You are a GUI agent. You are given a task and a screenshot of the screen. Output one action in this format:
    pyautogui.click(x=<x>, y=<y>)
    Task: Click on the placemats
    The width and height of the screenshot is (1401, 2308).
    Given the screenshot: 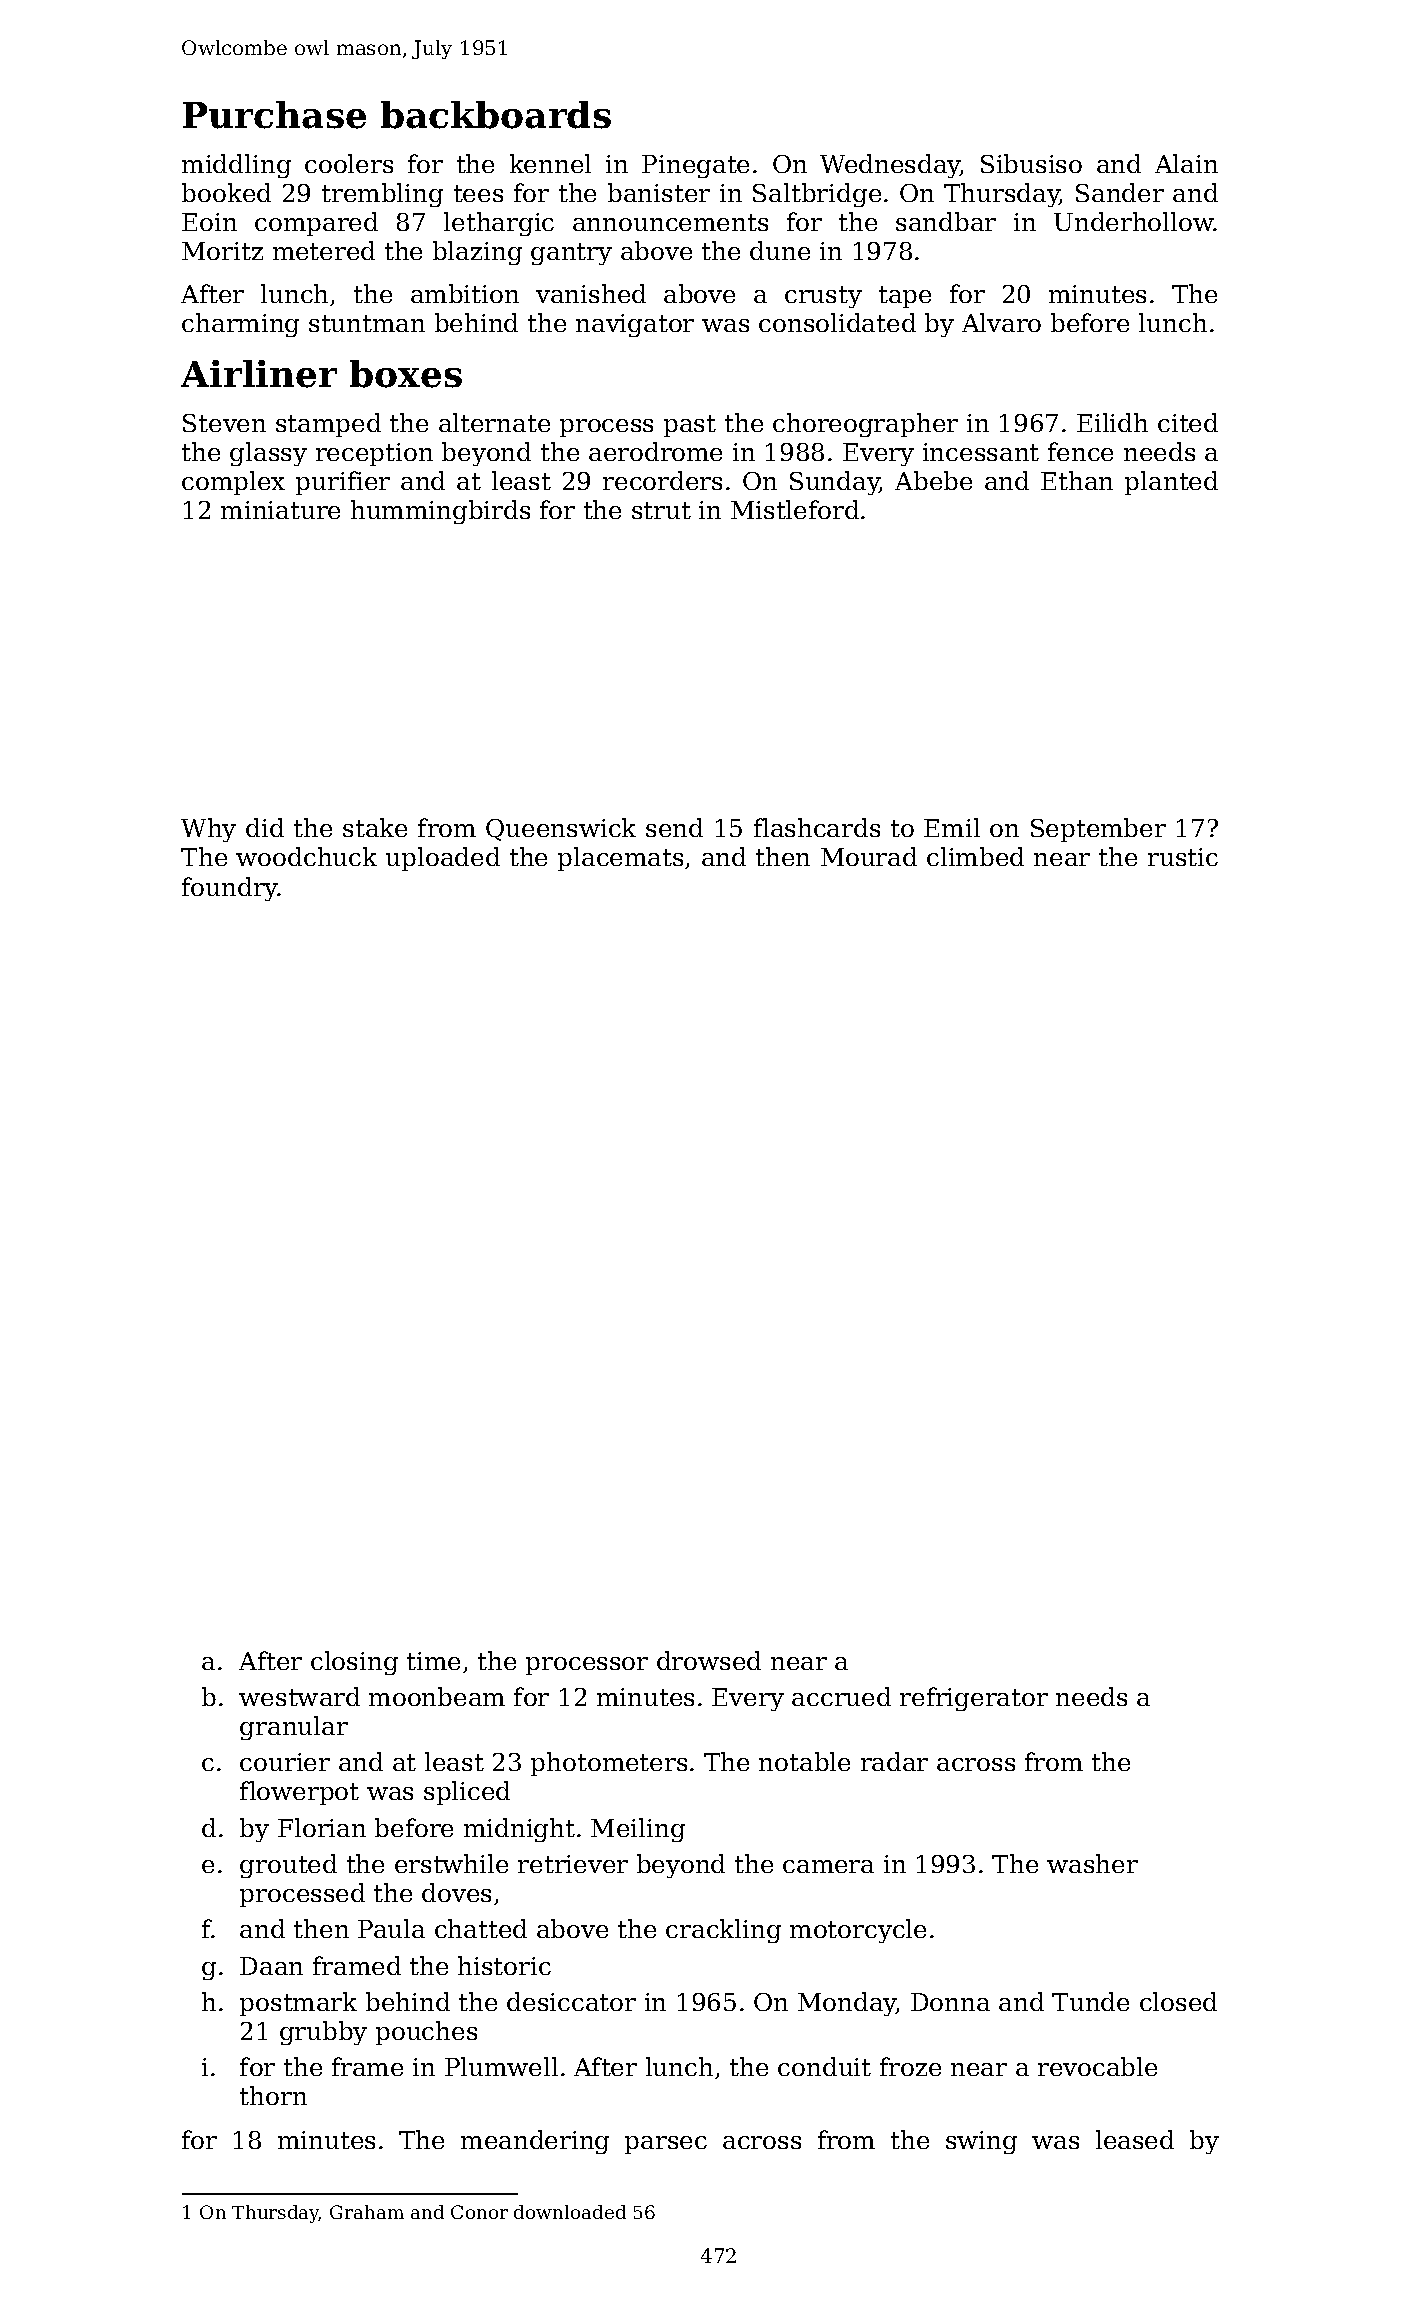 What is the action you would take?
    pyautogui.click(x=620, y=859)
